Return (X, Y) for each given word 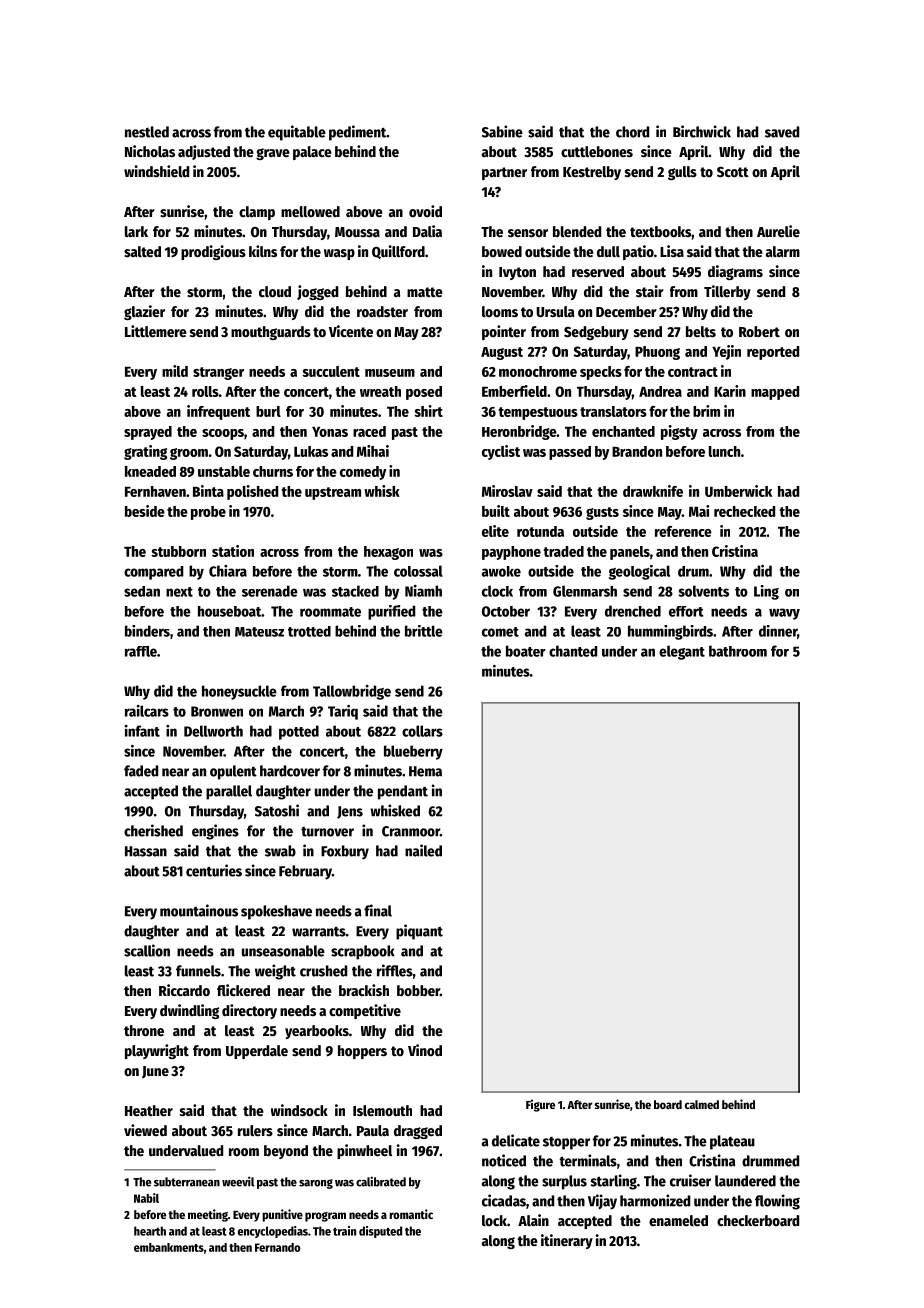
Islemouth (382, 1110)
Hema (425, 771)
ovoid (425, 211)
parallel (229, 792)
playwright (157, 1051)
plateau (732, 1142)
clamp (257, 213)
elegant (682, 652)
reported (773, 353)
